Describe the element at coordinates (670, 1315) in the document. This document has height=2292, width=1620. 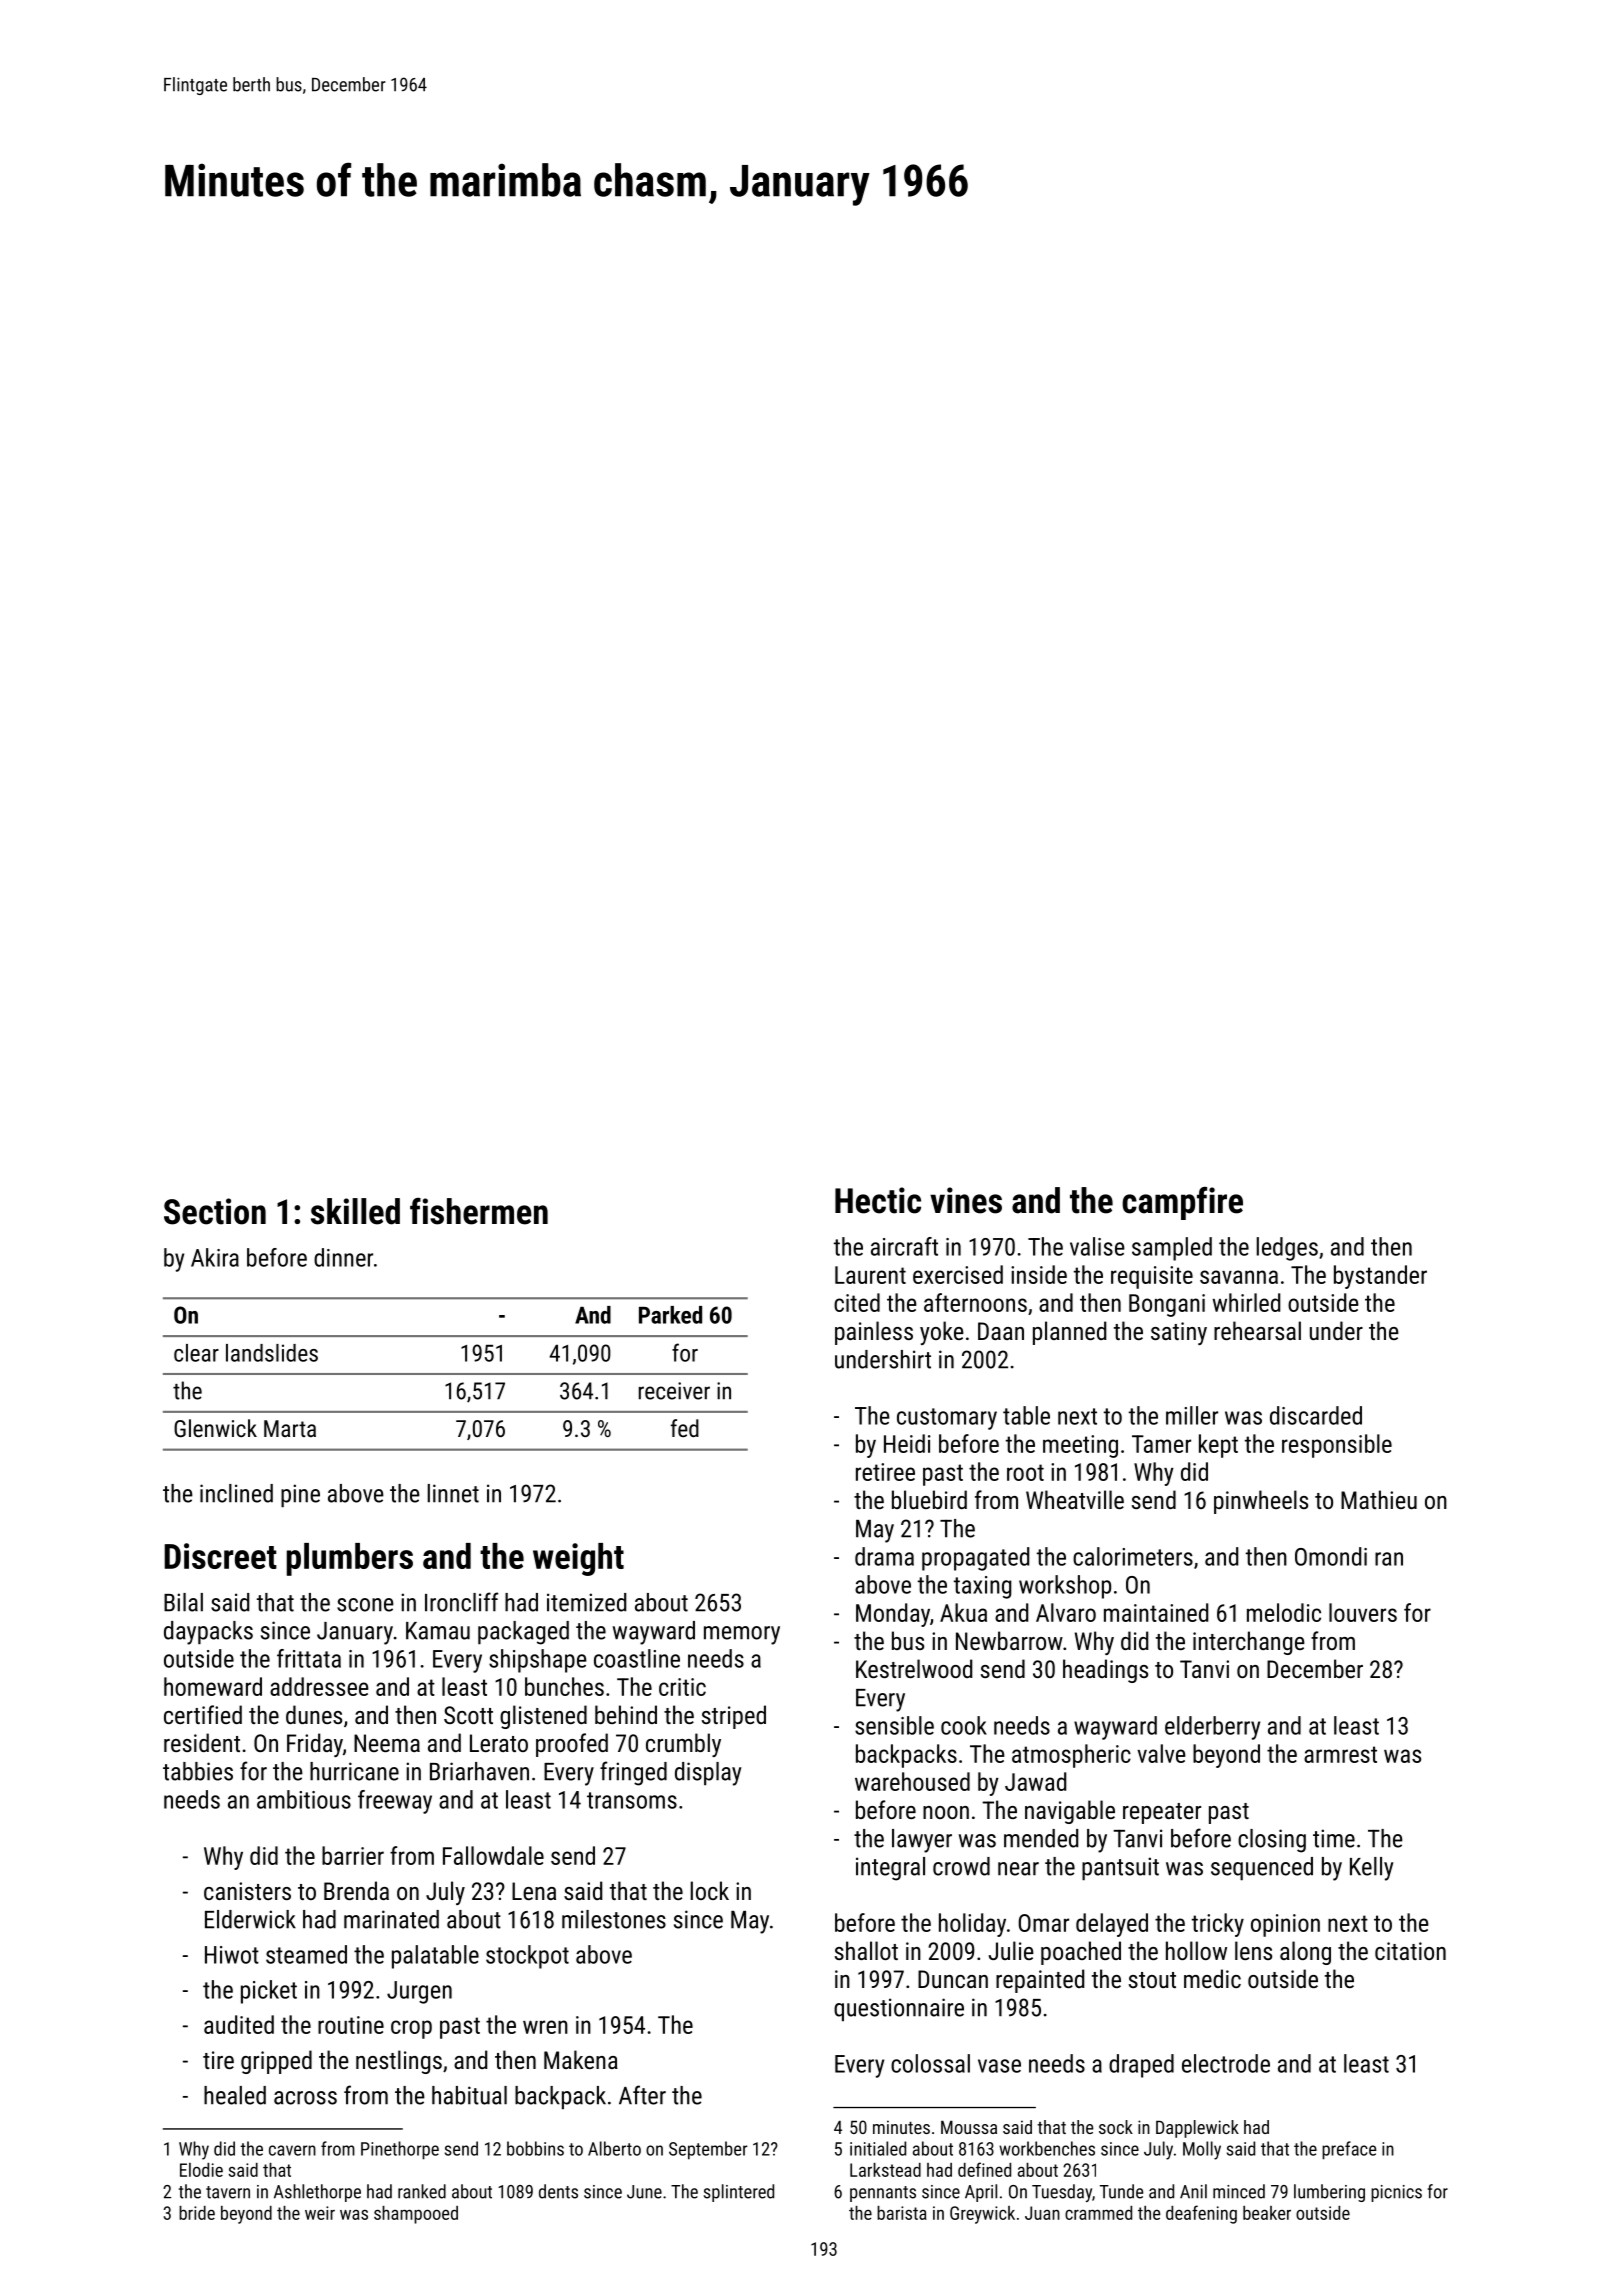
I see `Parked` at that location.
